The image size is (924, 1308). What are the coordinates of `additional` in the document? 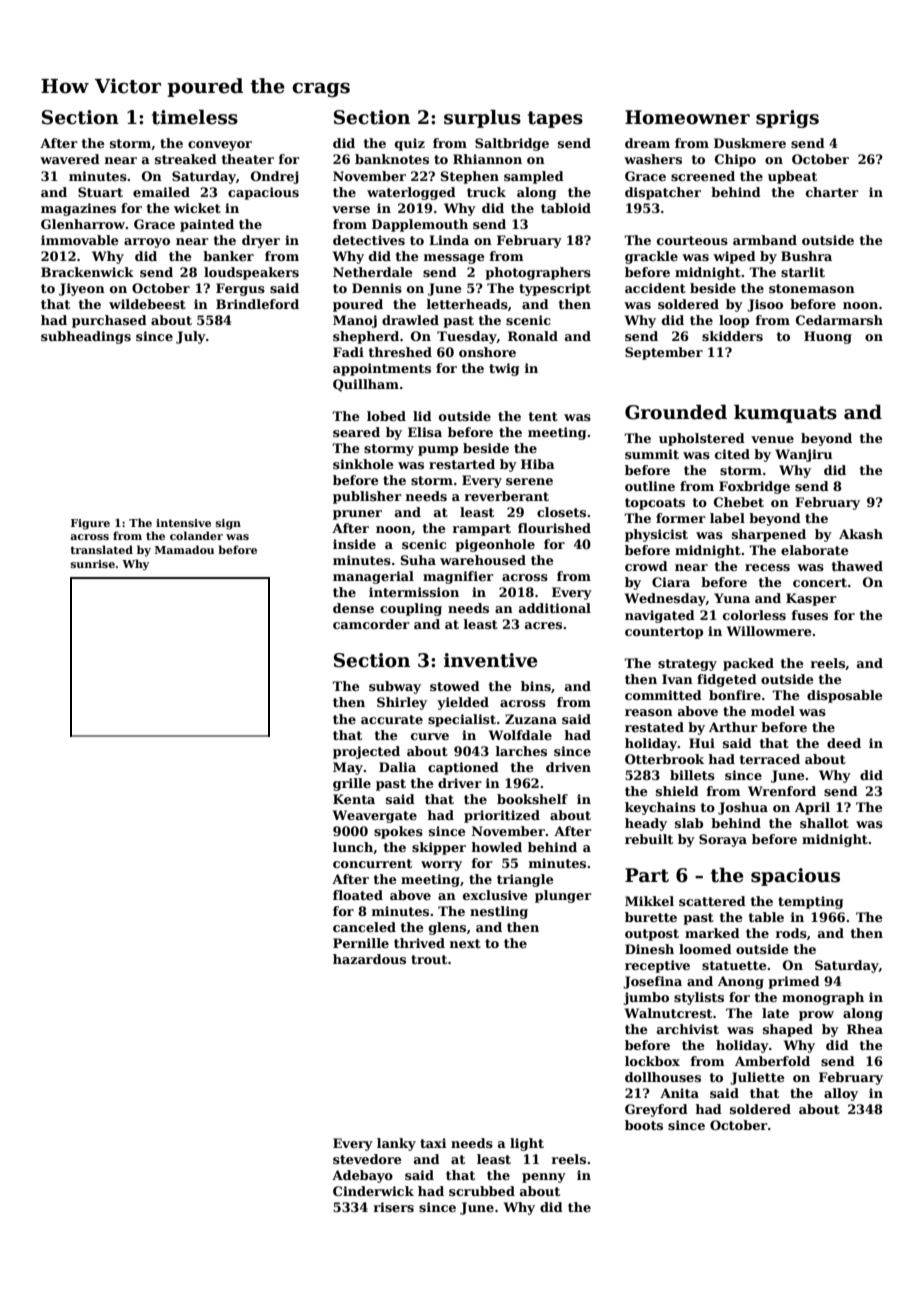 It's located at (555, 608).
